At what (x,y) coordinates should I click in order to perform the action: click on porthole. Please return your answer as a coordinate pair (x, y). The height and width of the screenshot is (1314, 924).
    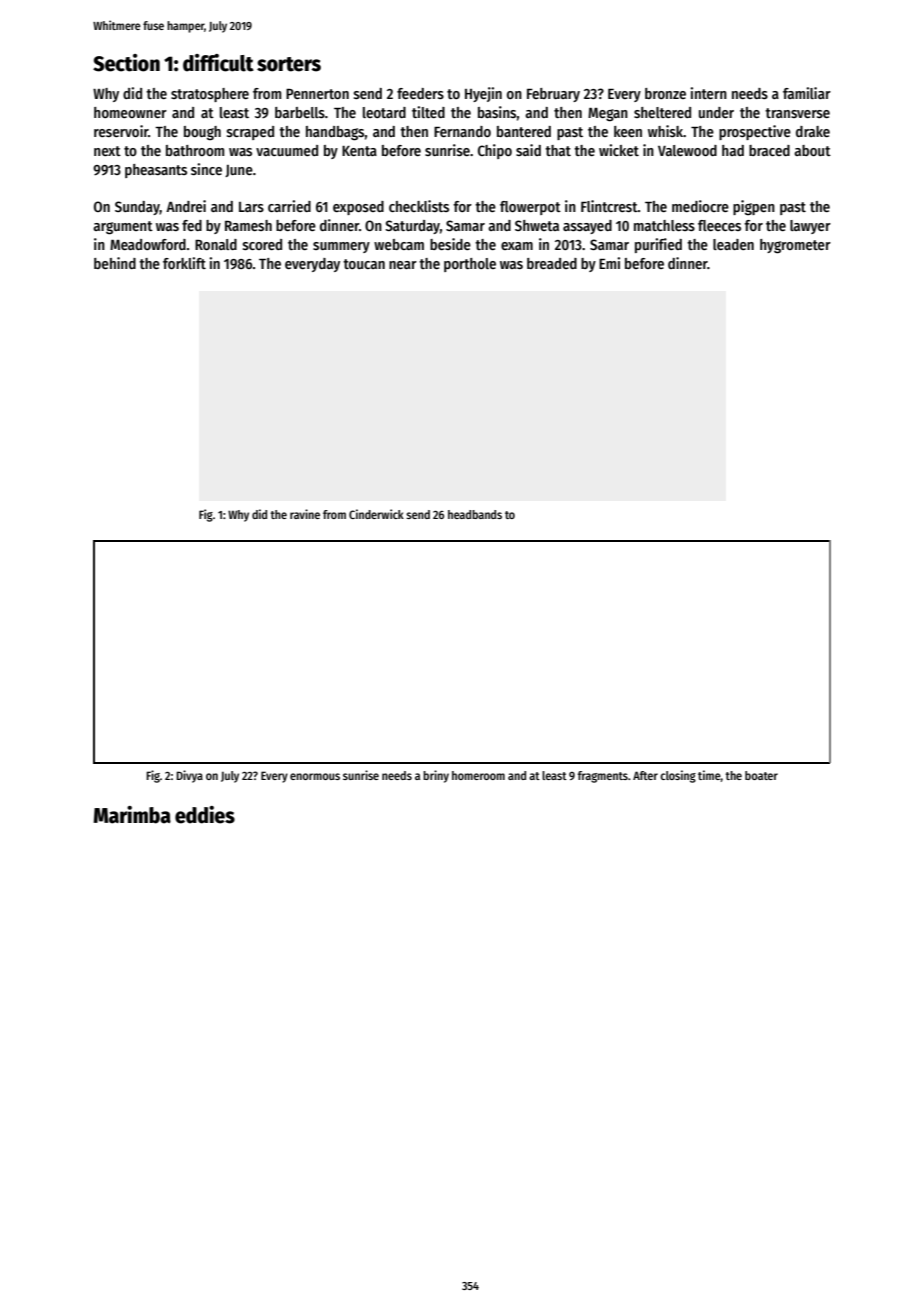
    Looking at the image, I should click on (470, 265).
